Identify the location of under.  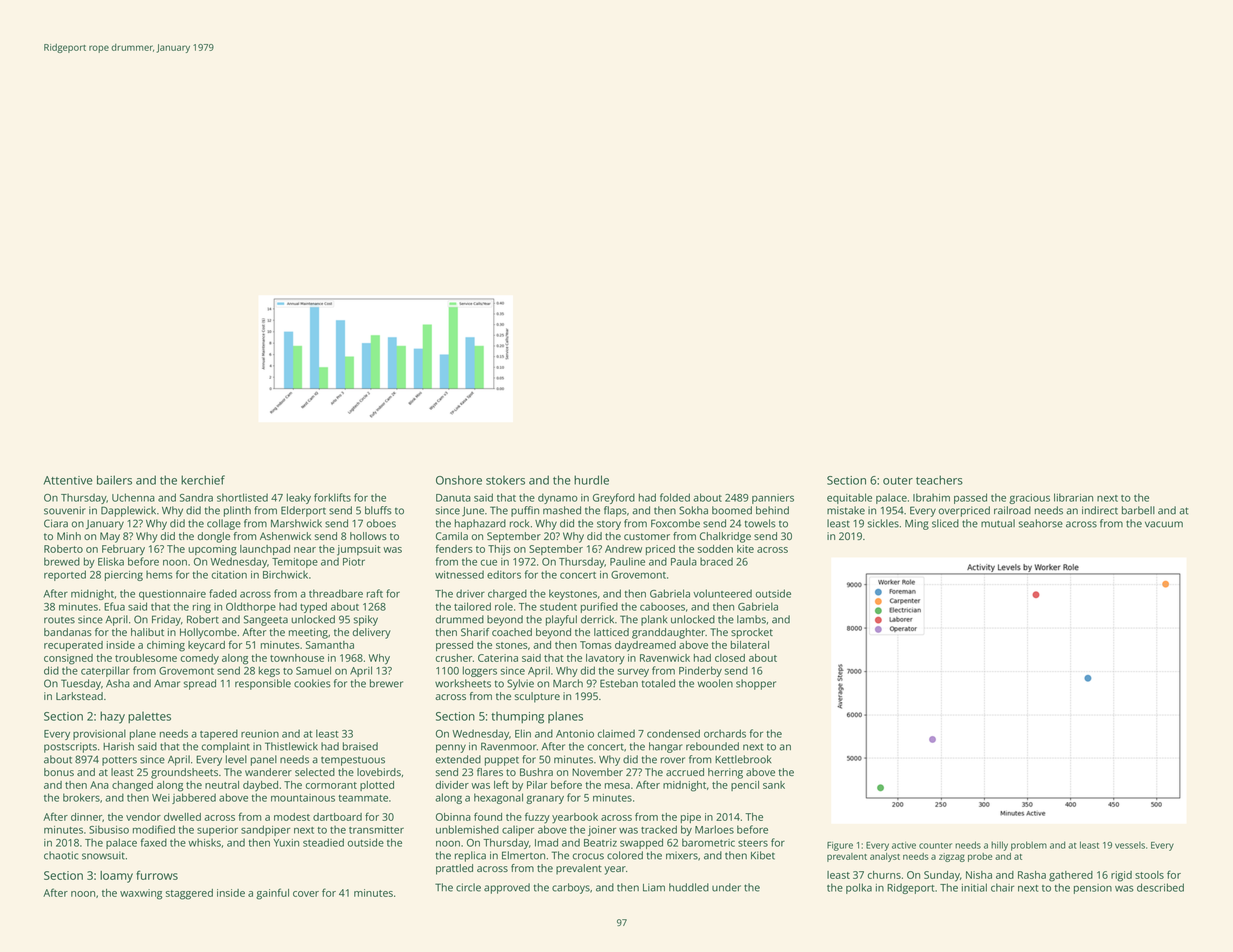
(726, 887).
